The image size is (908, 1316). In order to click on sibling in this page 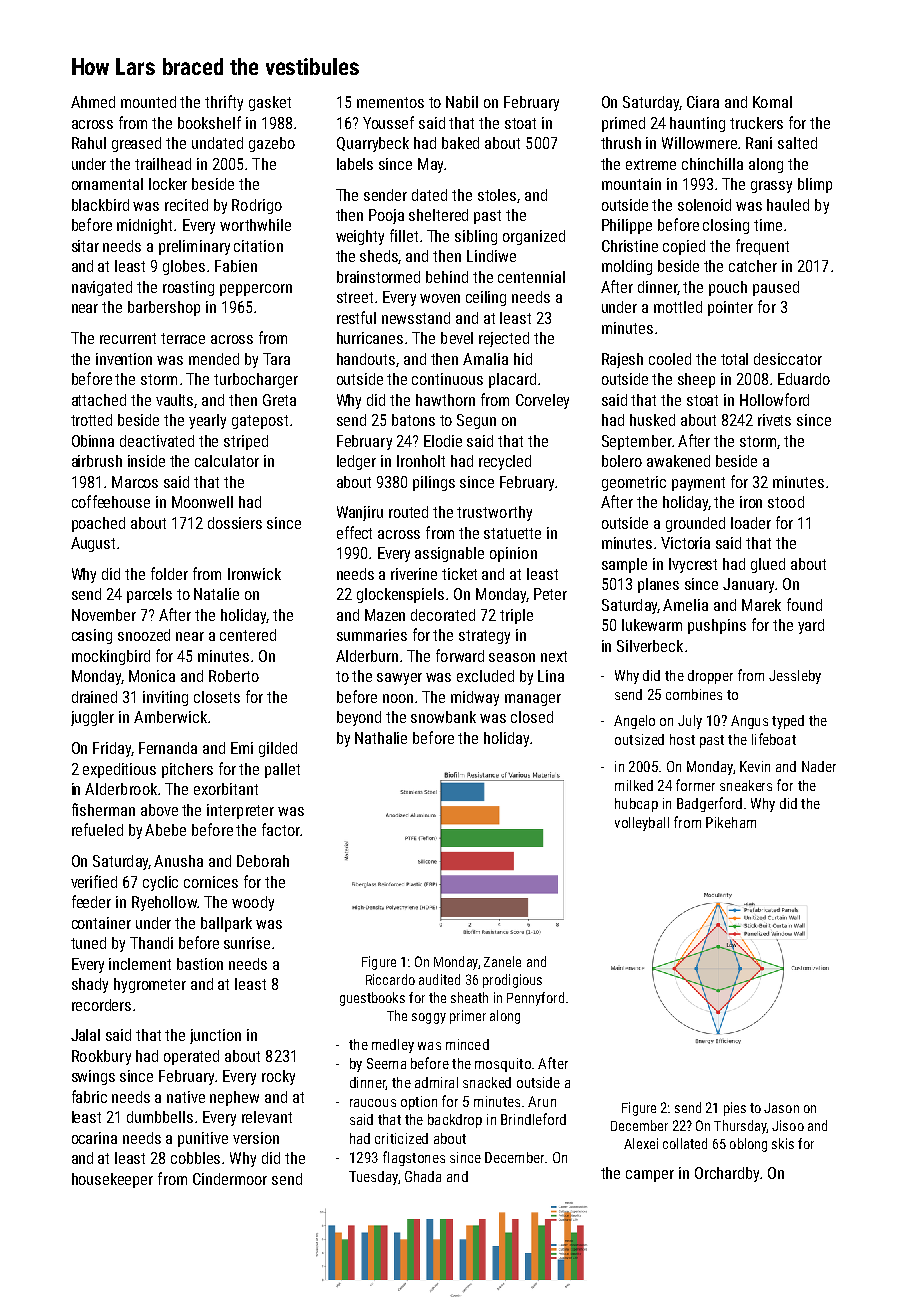, I will do `click(476, 237)`.
